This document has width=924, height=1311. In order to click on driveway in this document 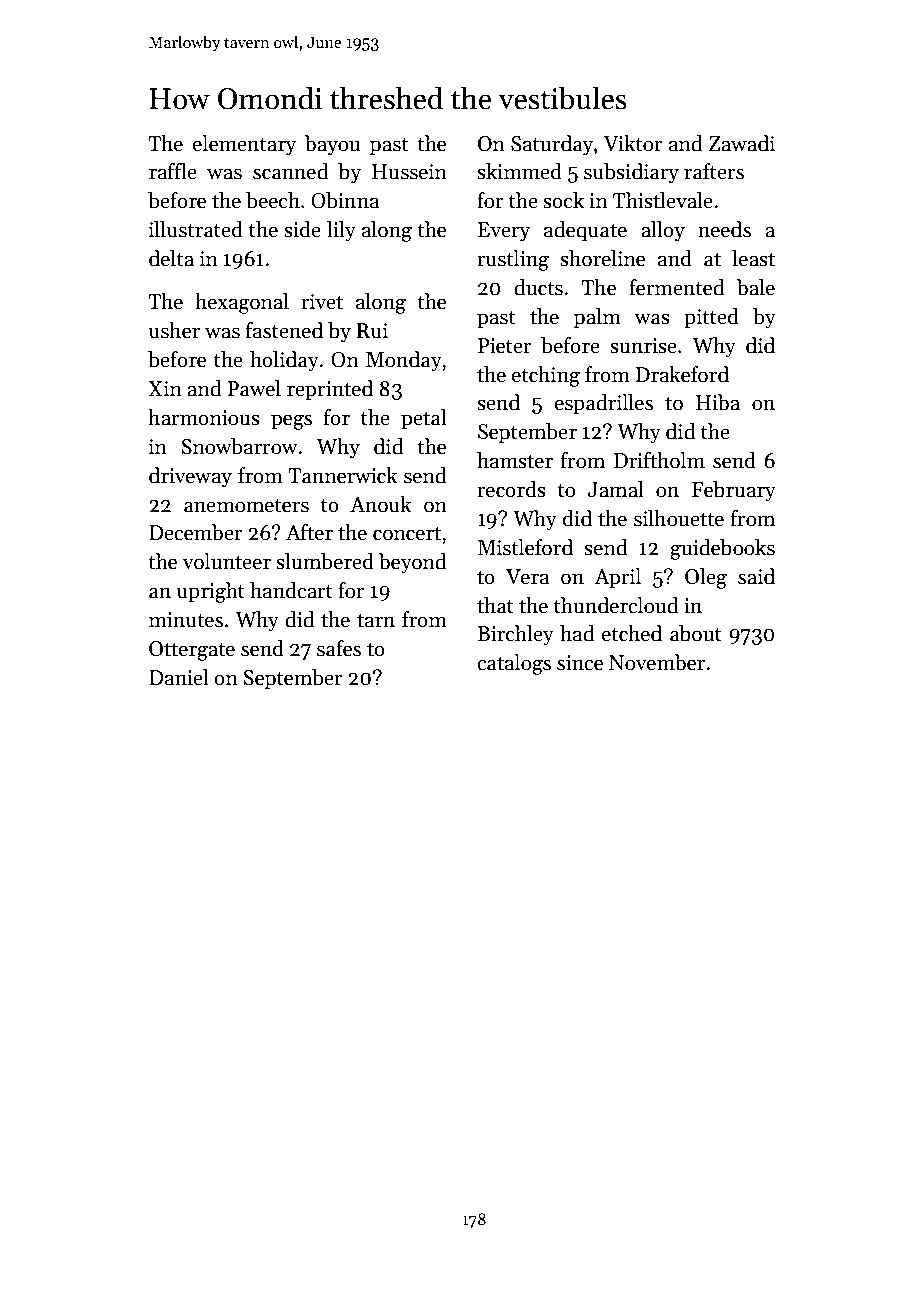, I will do `click(190, 477)`.
